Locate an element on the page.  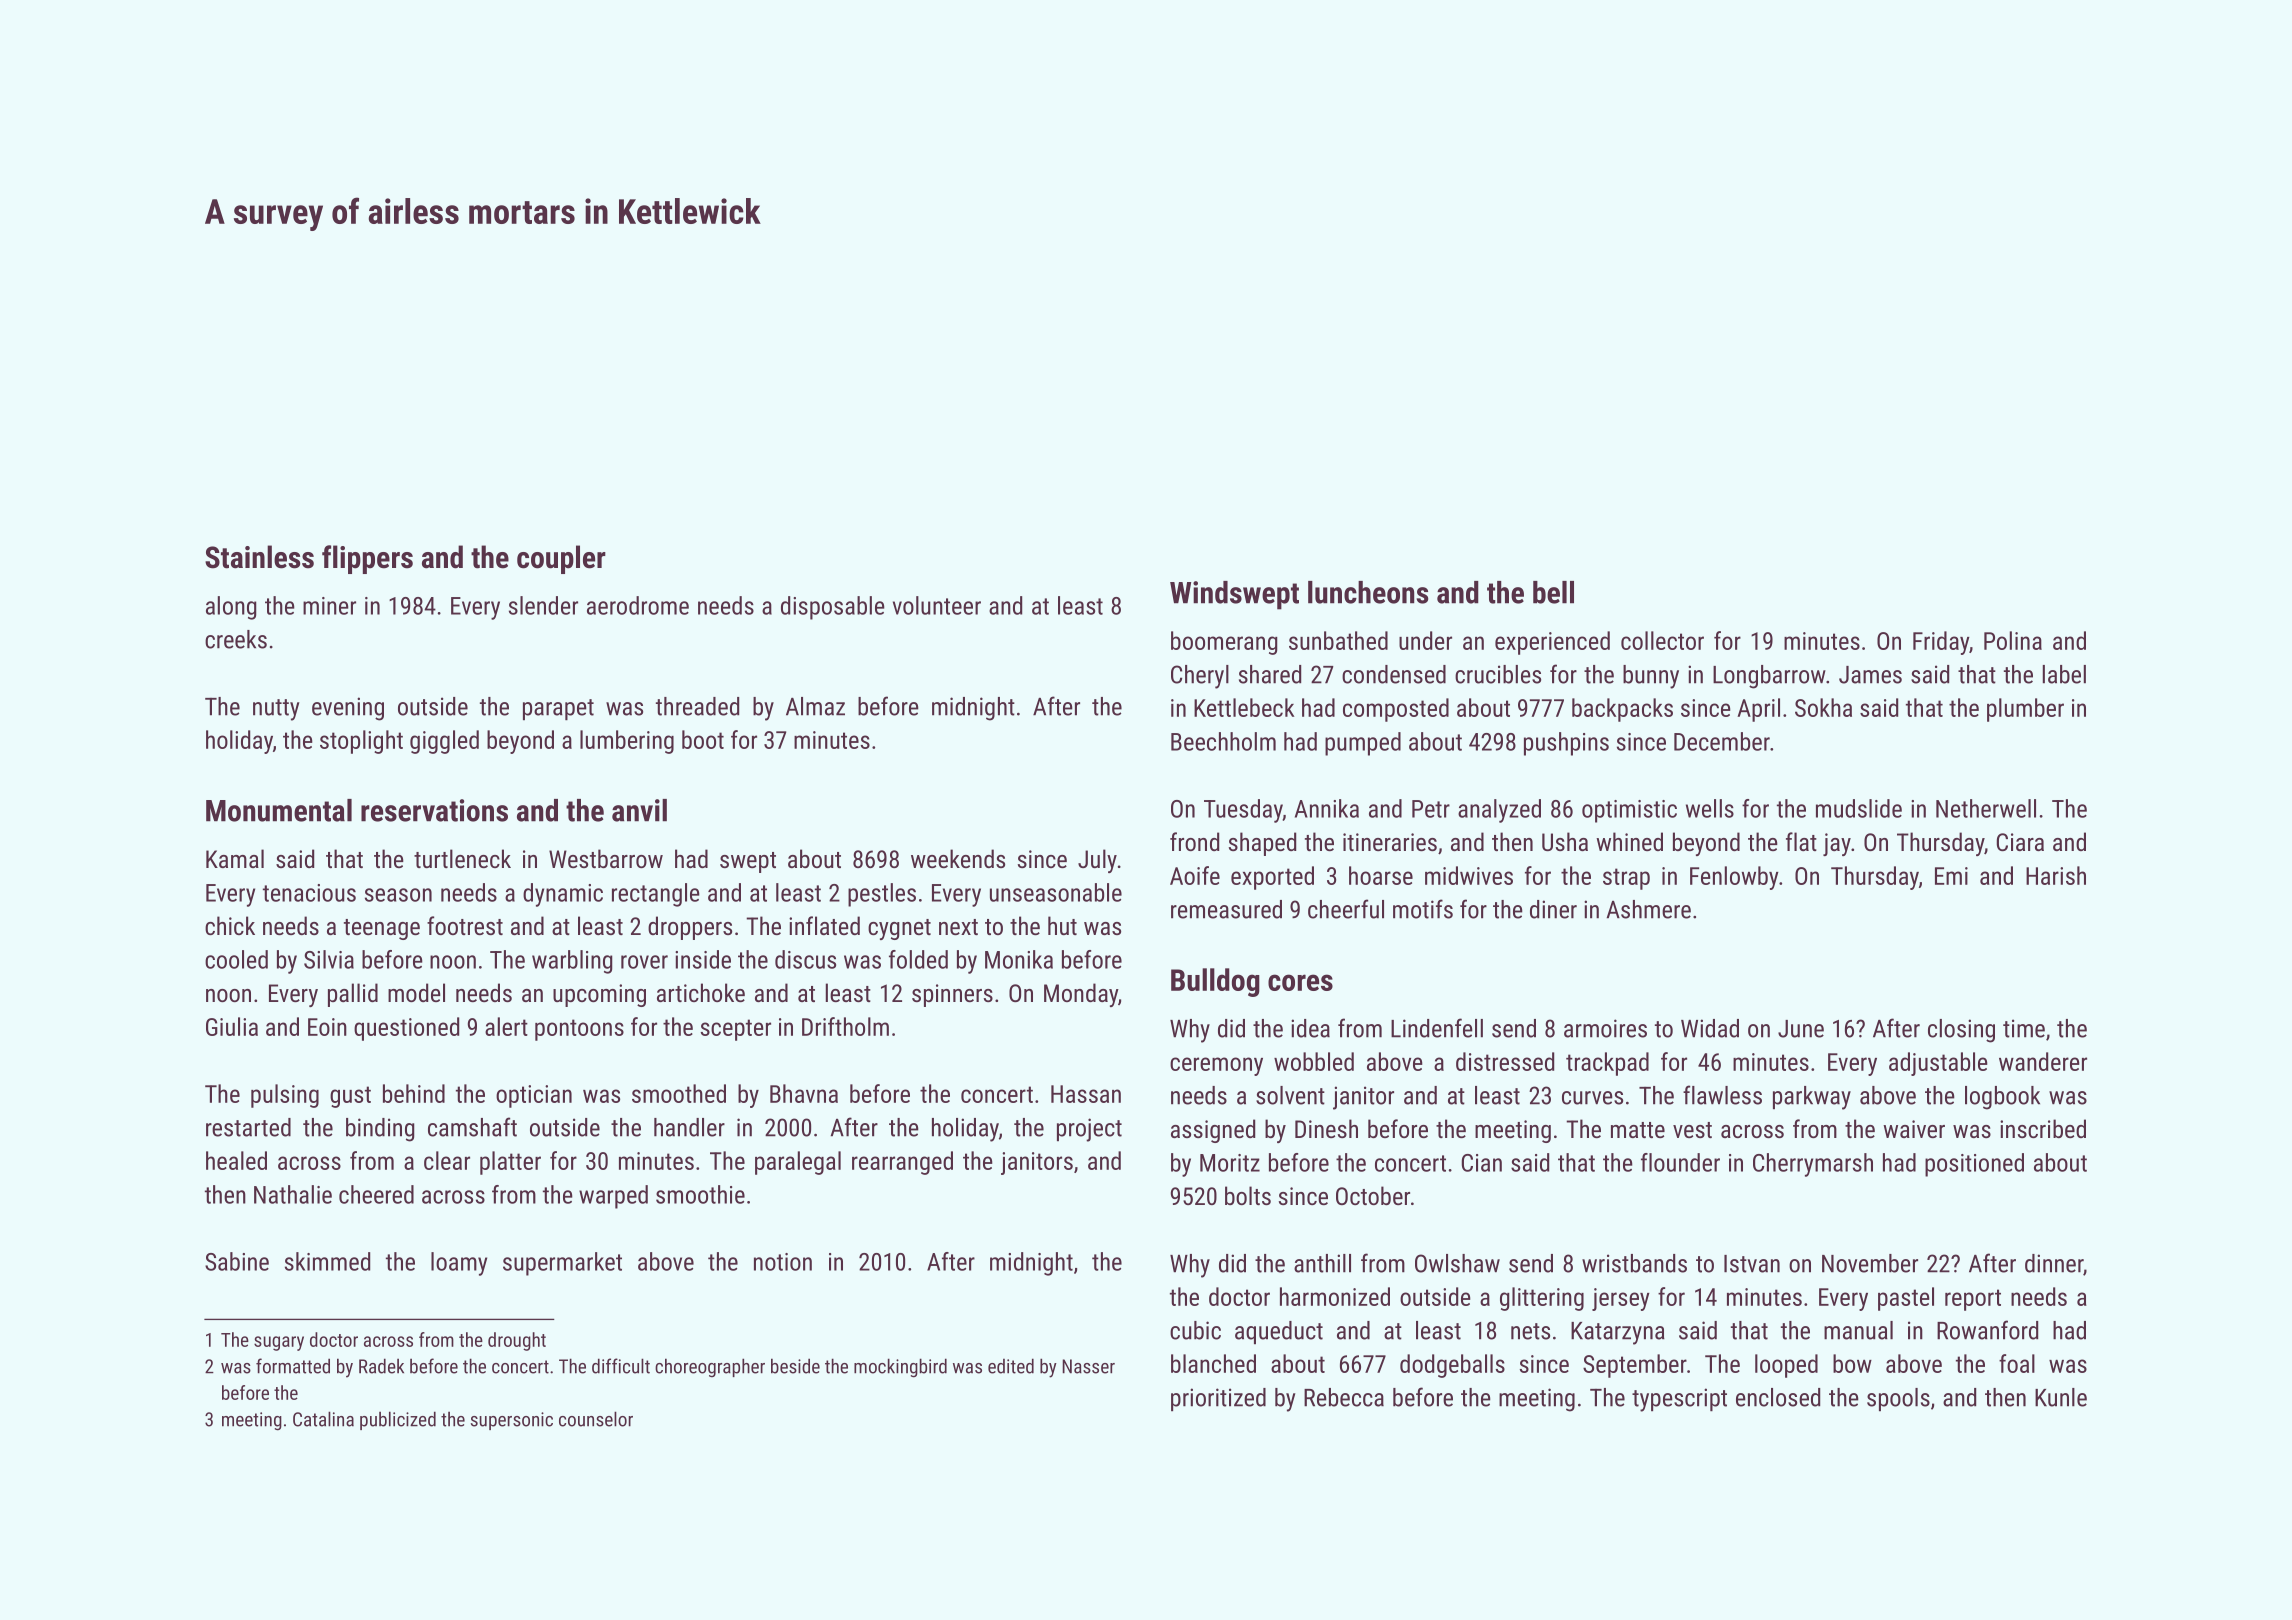
Giulia is located at coordinates (232, 1026).
